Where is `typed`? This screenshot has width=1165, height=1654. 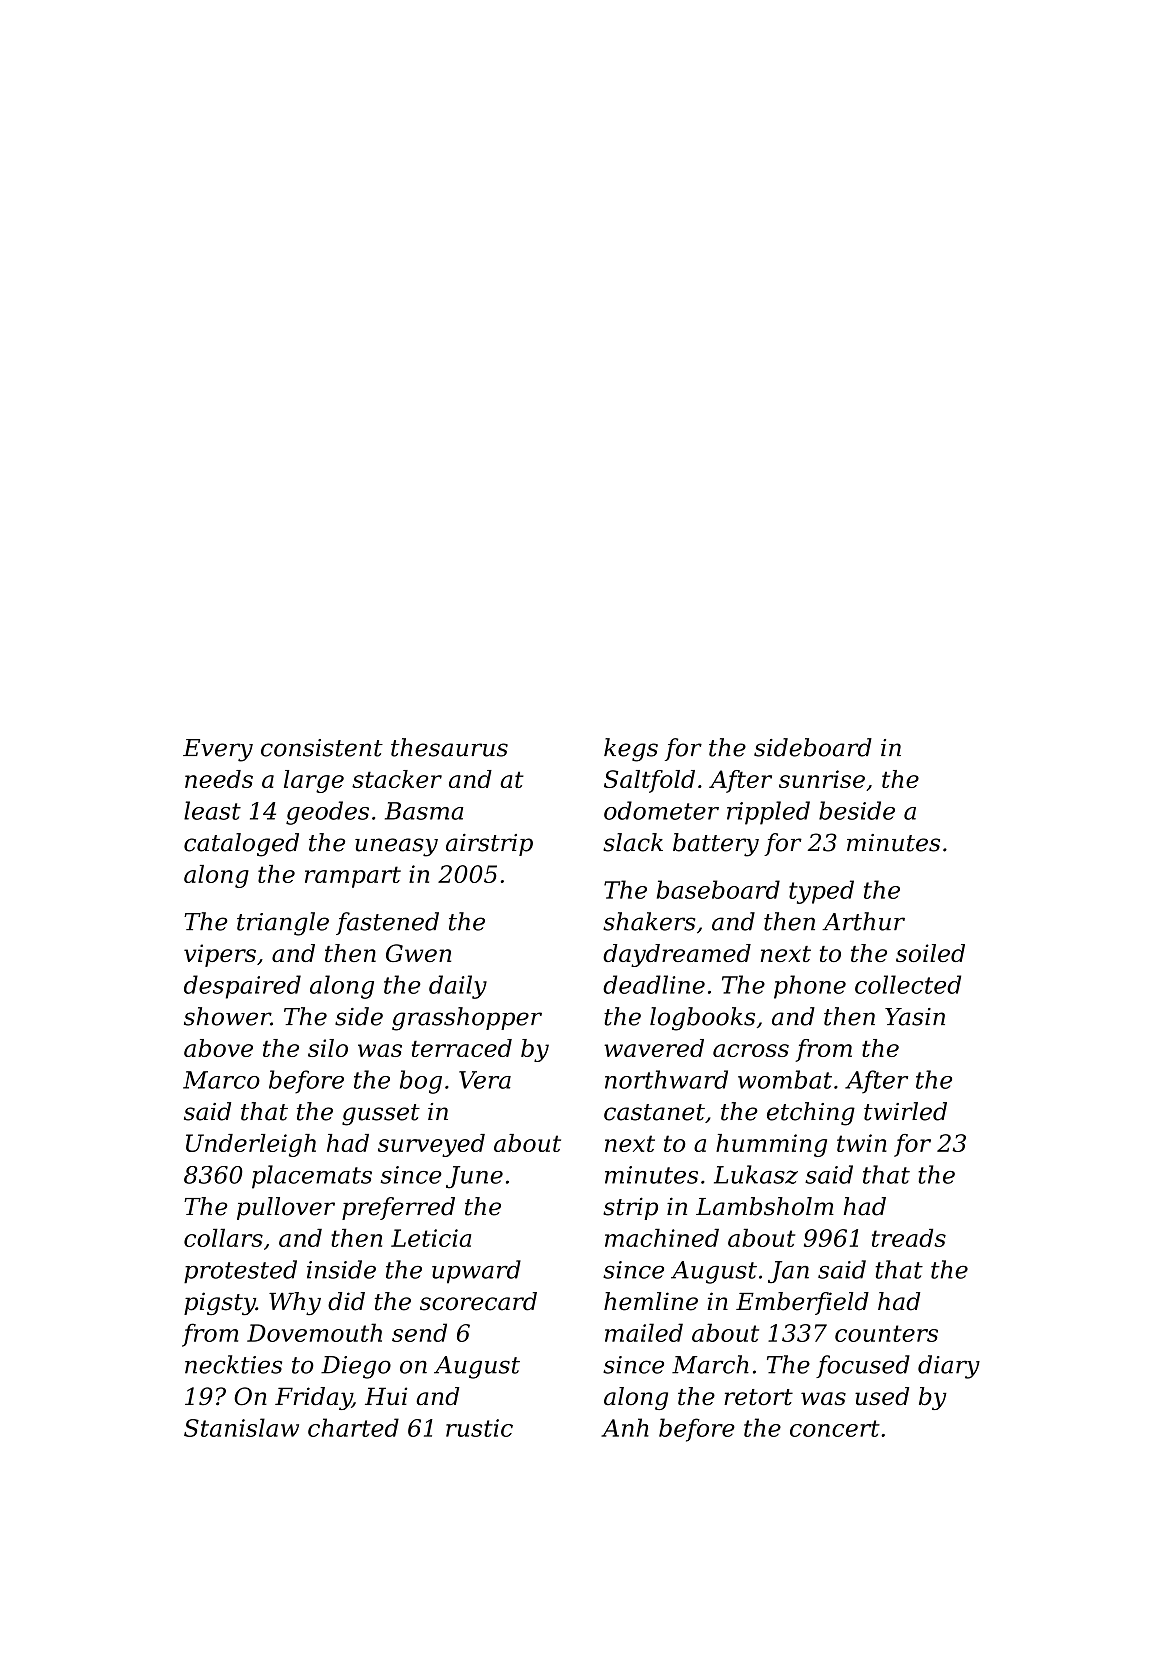 typed is located at coordinates (821, 892).
